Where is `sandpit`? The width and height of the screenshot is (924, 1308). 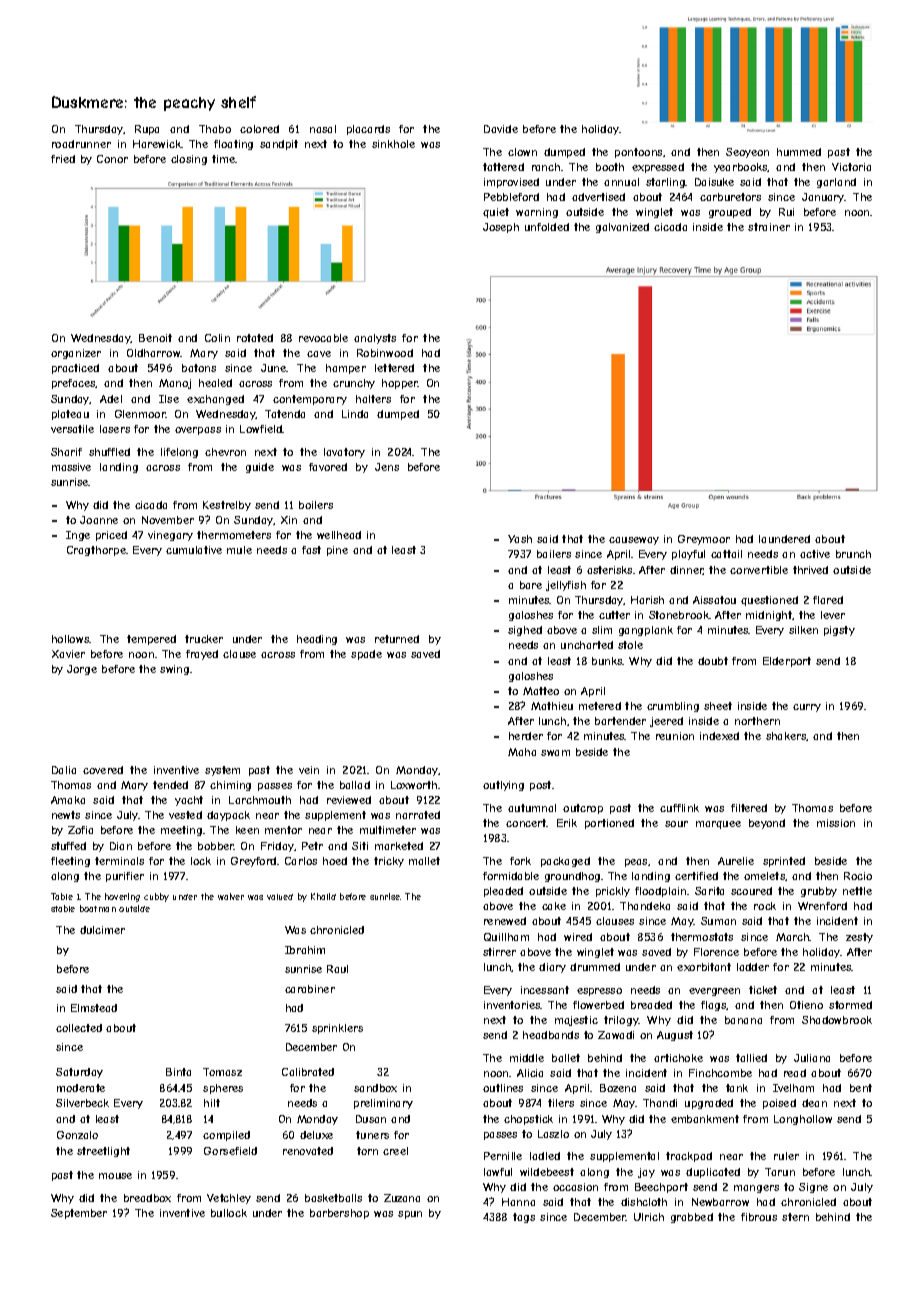 sandpit is located at coordinates (279, 145).
